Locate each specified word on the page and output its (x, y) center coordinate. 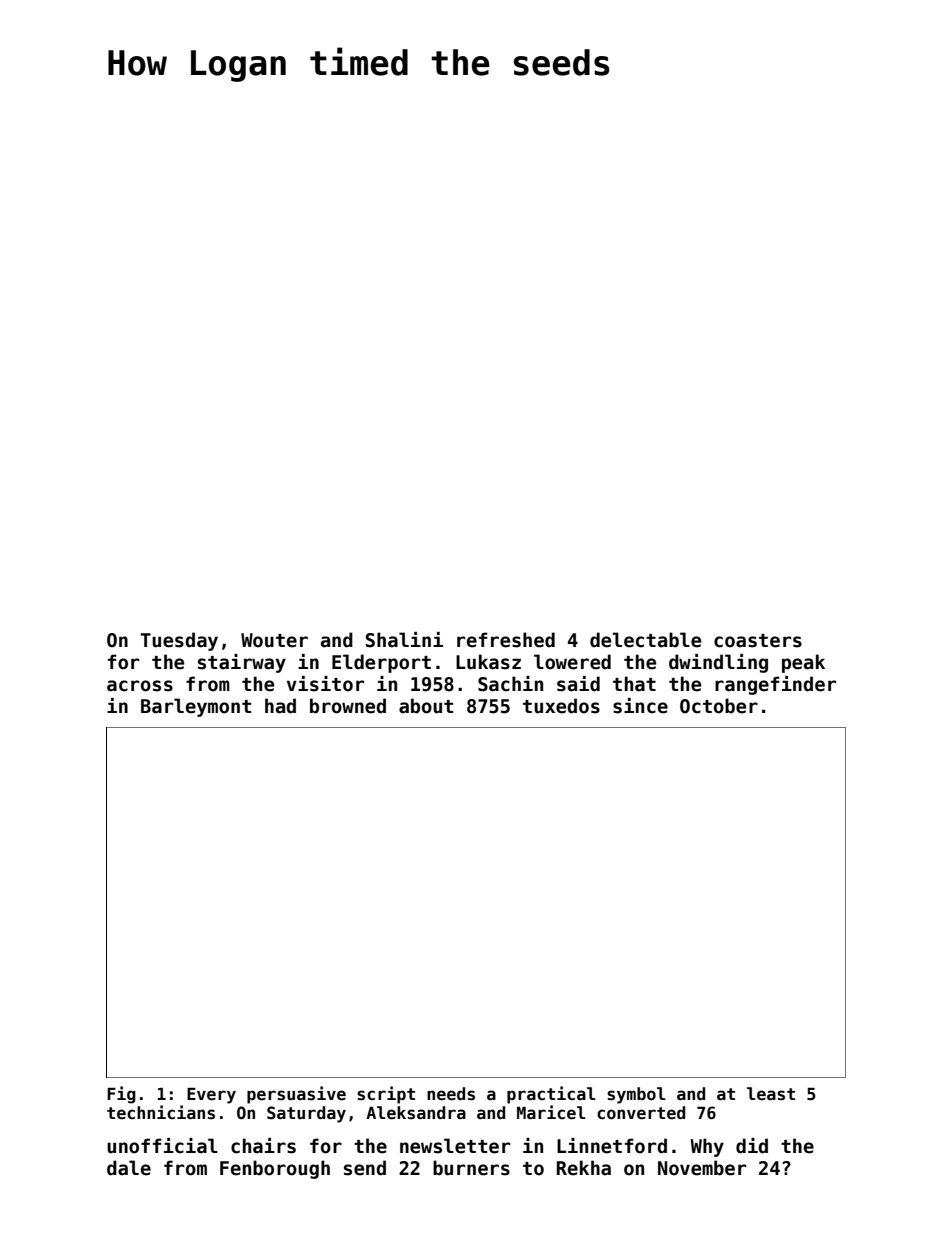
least (771, 1094)
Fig (121, 1095)
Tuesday (179, 641)
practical (551, 1095)
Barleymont (196, 707)
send (365, 1168)
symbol (636, 1095)
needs (451, 1094)
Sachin (510, 684)
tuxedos (561, 706)
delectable (645, 640)
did (752, 1146)
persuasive (296, 1095)
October (719, 706)
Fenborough (275, 1169)
